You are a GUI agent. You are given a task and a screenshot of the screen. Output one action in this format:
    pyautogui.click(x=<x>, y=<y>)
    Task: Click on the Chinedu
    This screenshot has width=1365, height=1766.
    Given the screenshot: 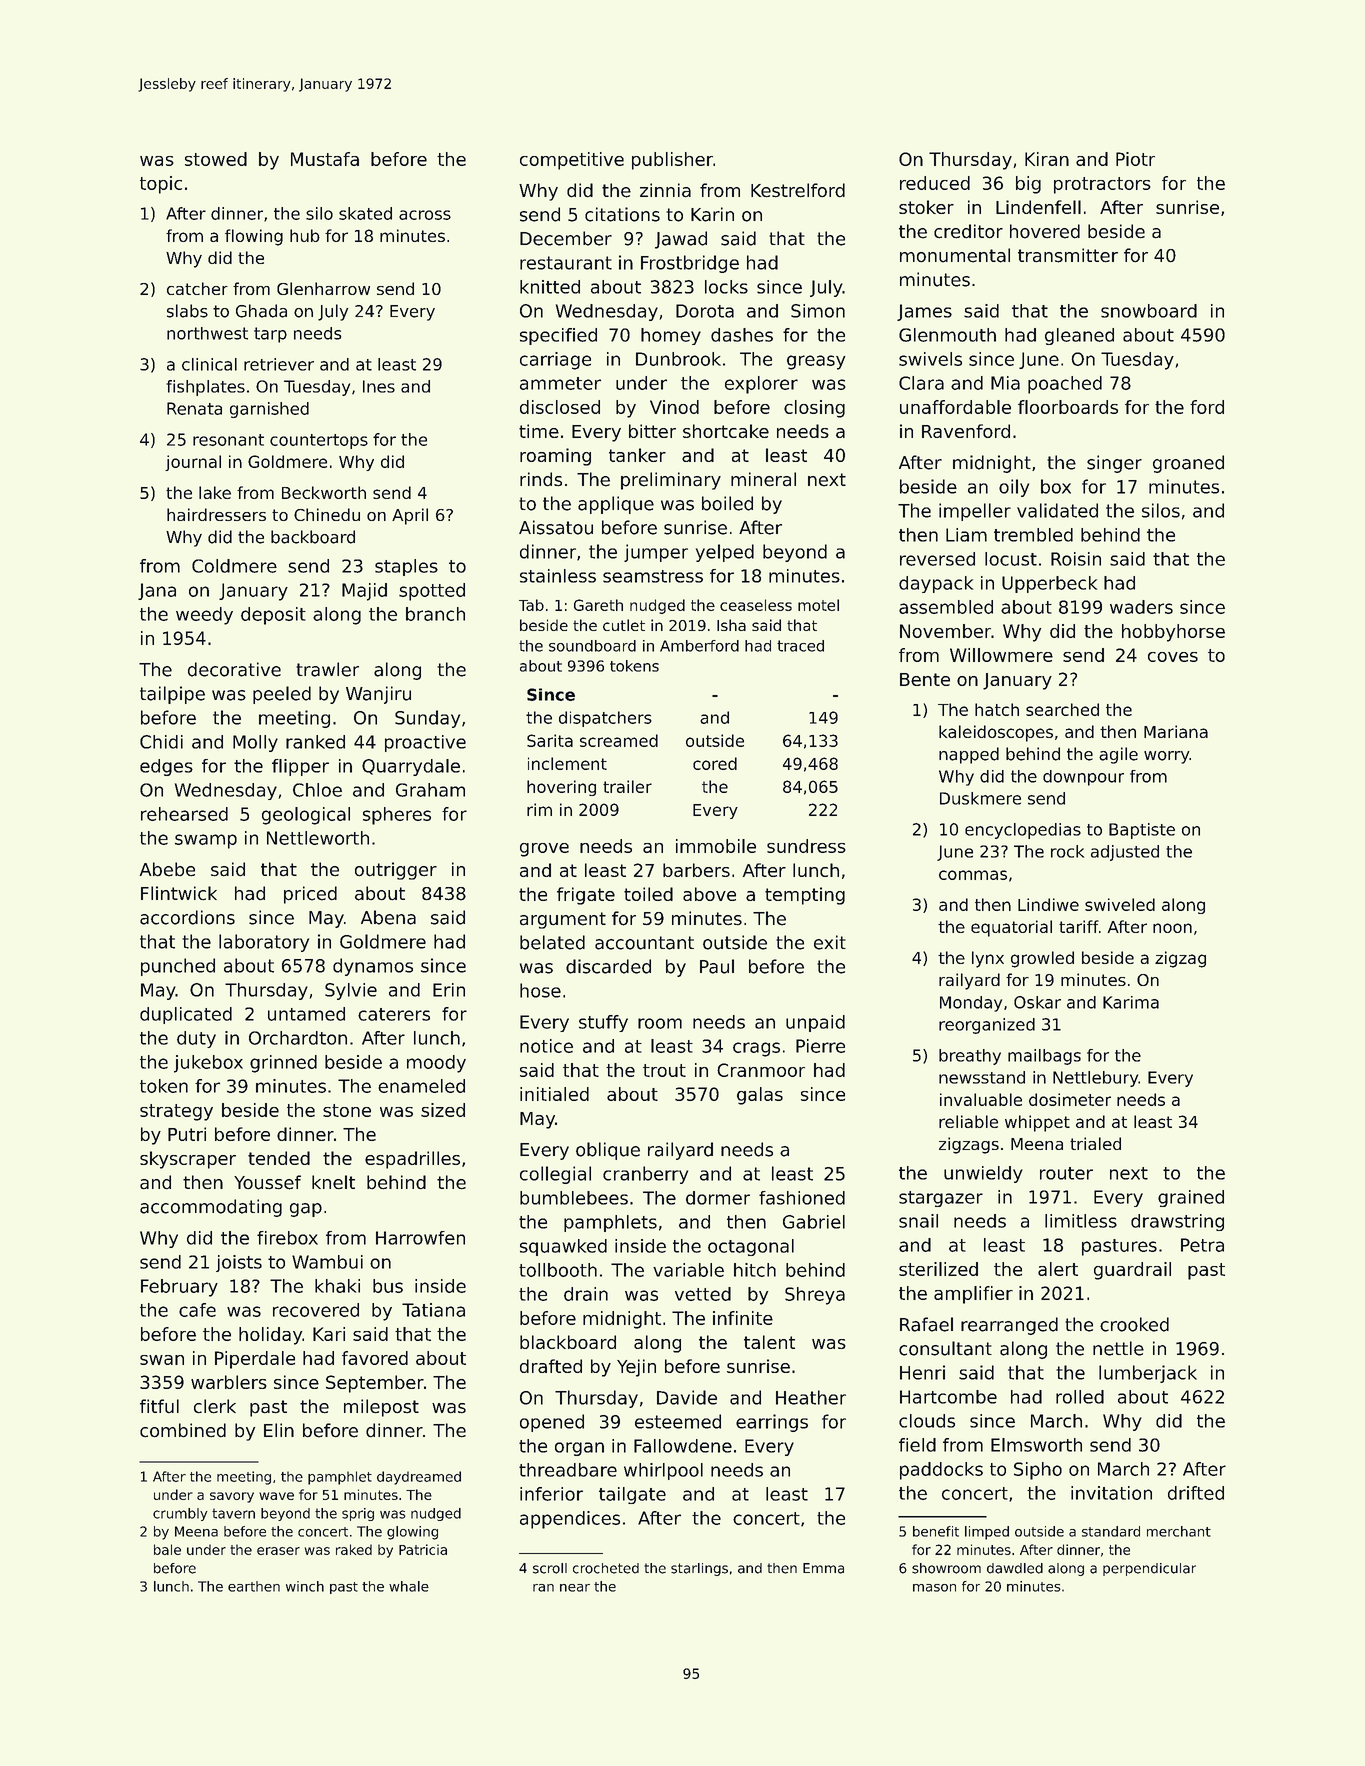 What is the action you would take?
    pyautogui.click(x=327, y=514)
